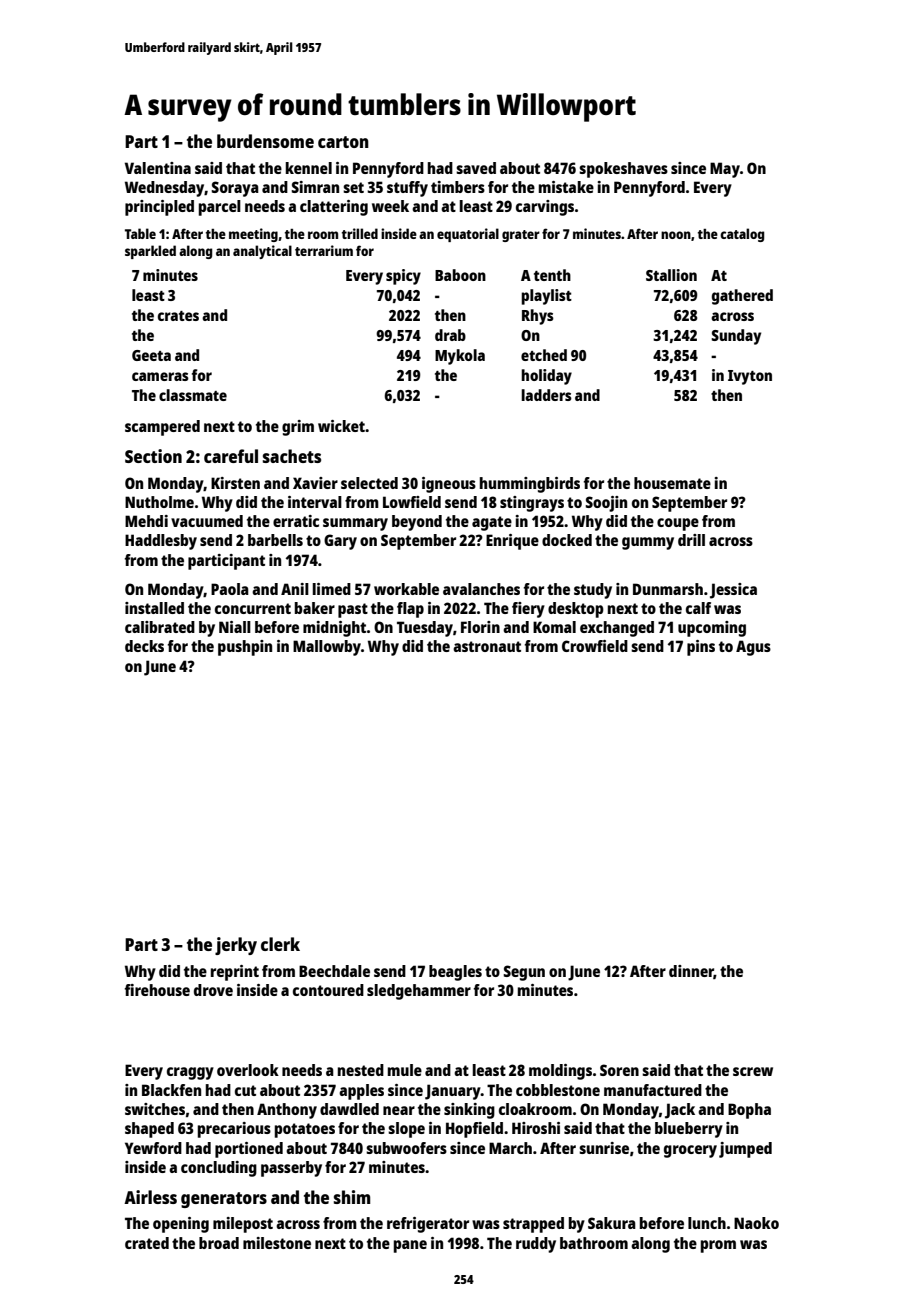 This screenshot has width=908, height=1316. What do you see at coordinates (691, 972) in the screenshot?
I see `dinner` at bounding box center [691, 972].
